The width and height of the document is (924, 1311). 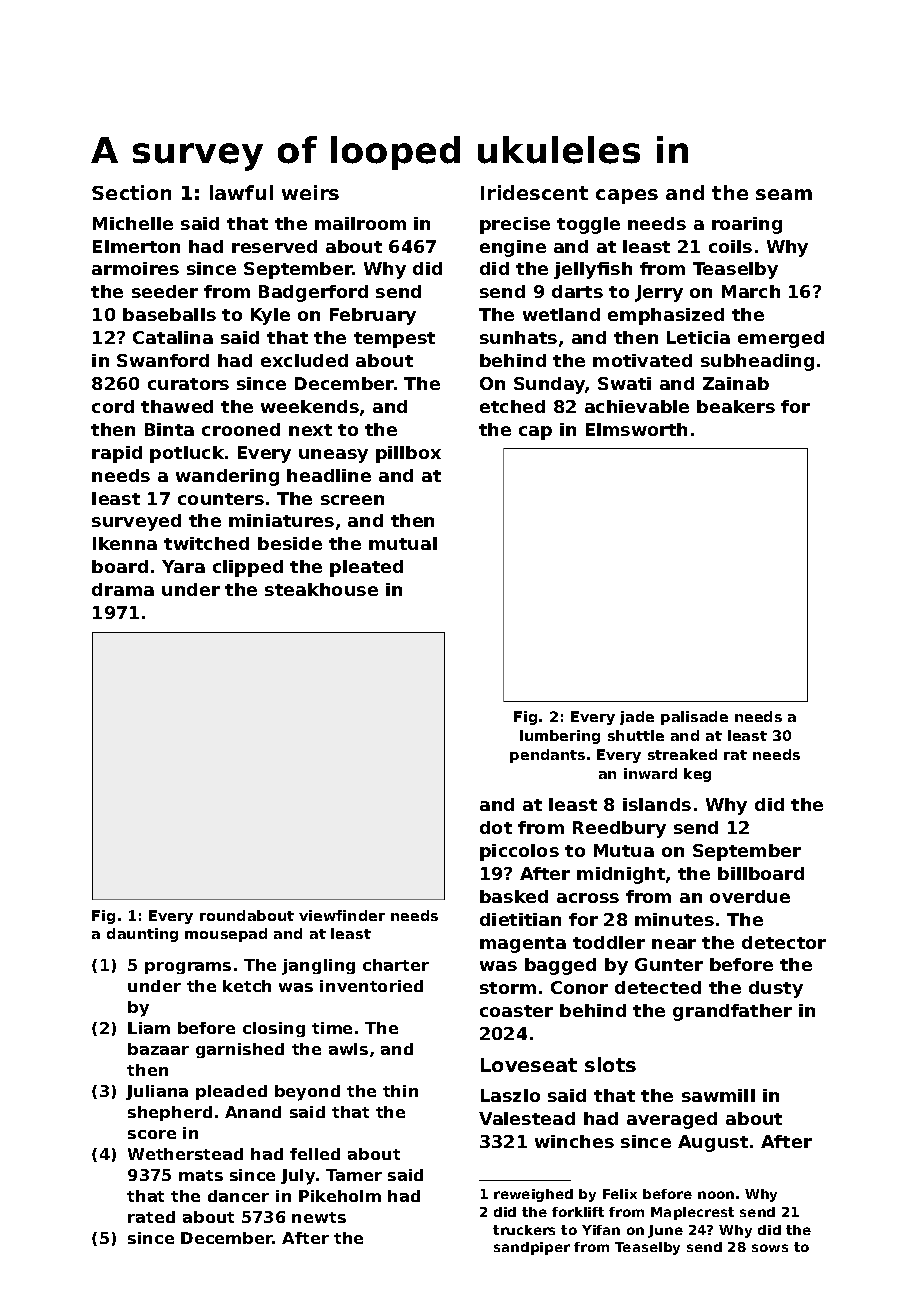 What do you see at coordinates (784, 194) in the document?
I see `seam` at bounding box center [784, 194].
